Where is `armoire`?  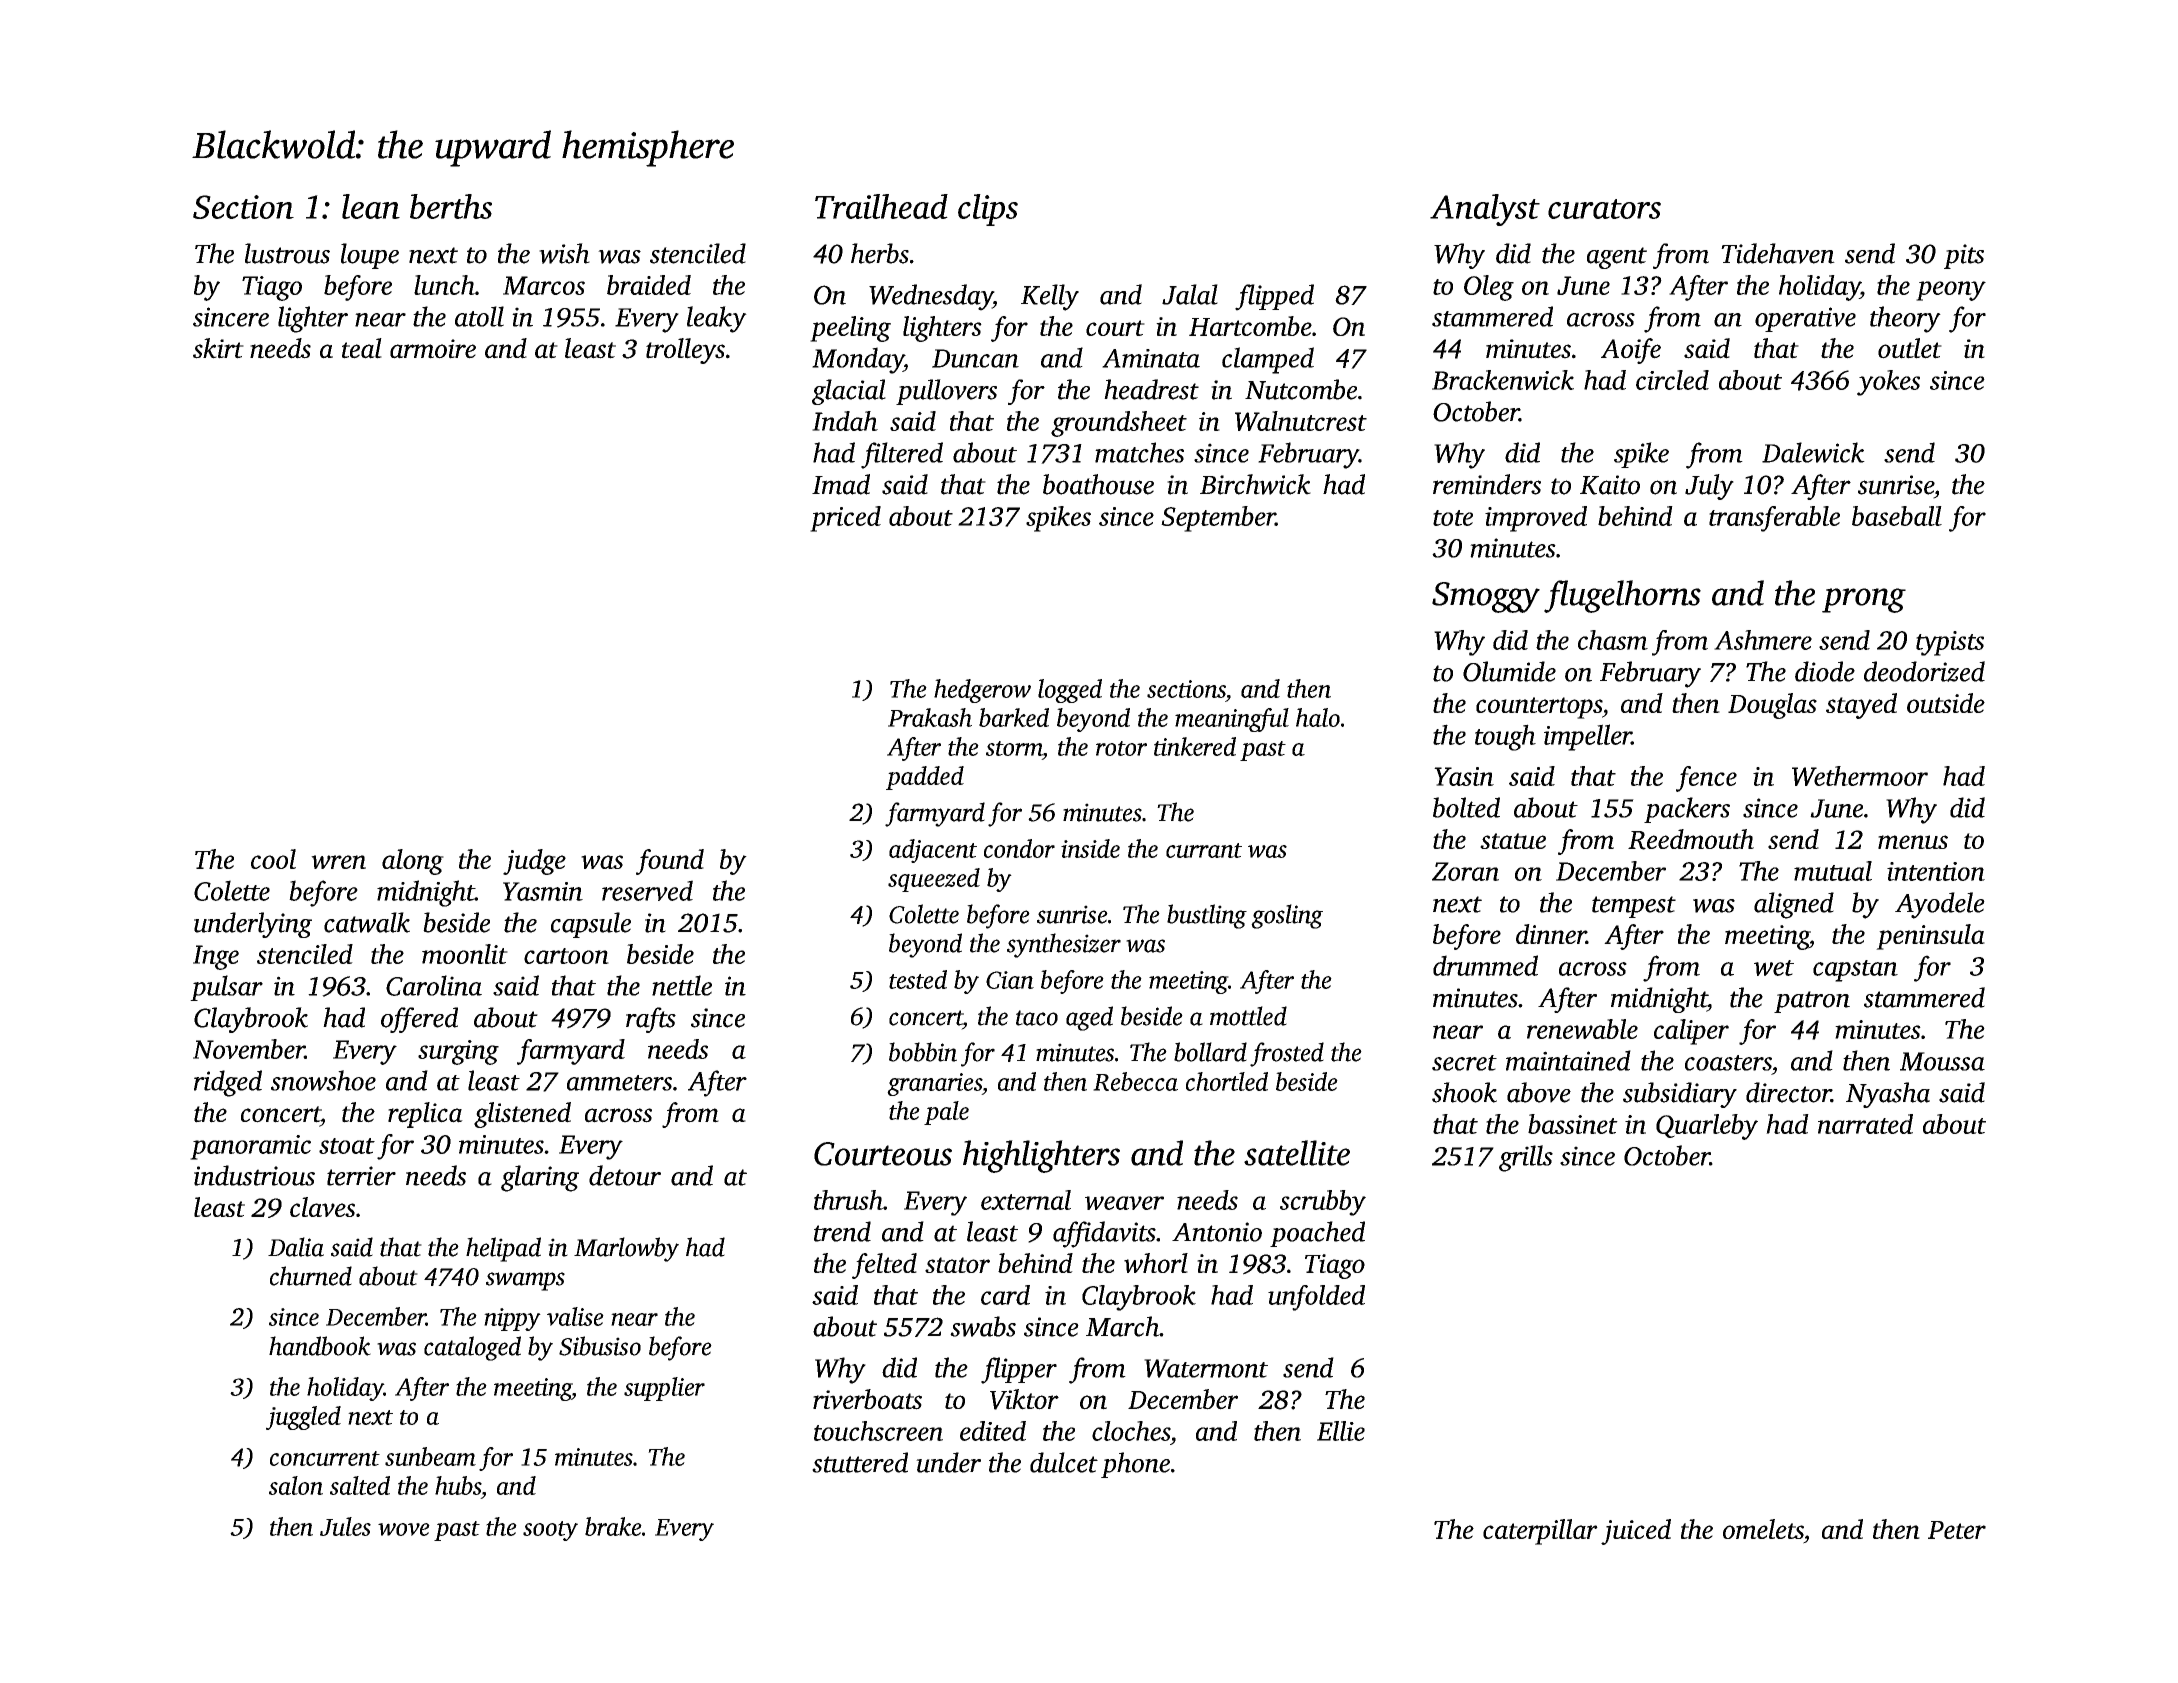
armoire is located at coordinates (433, 349).
